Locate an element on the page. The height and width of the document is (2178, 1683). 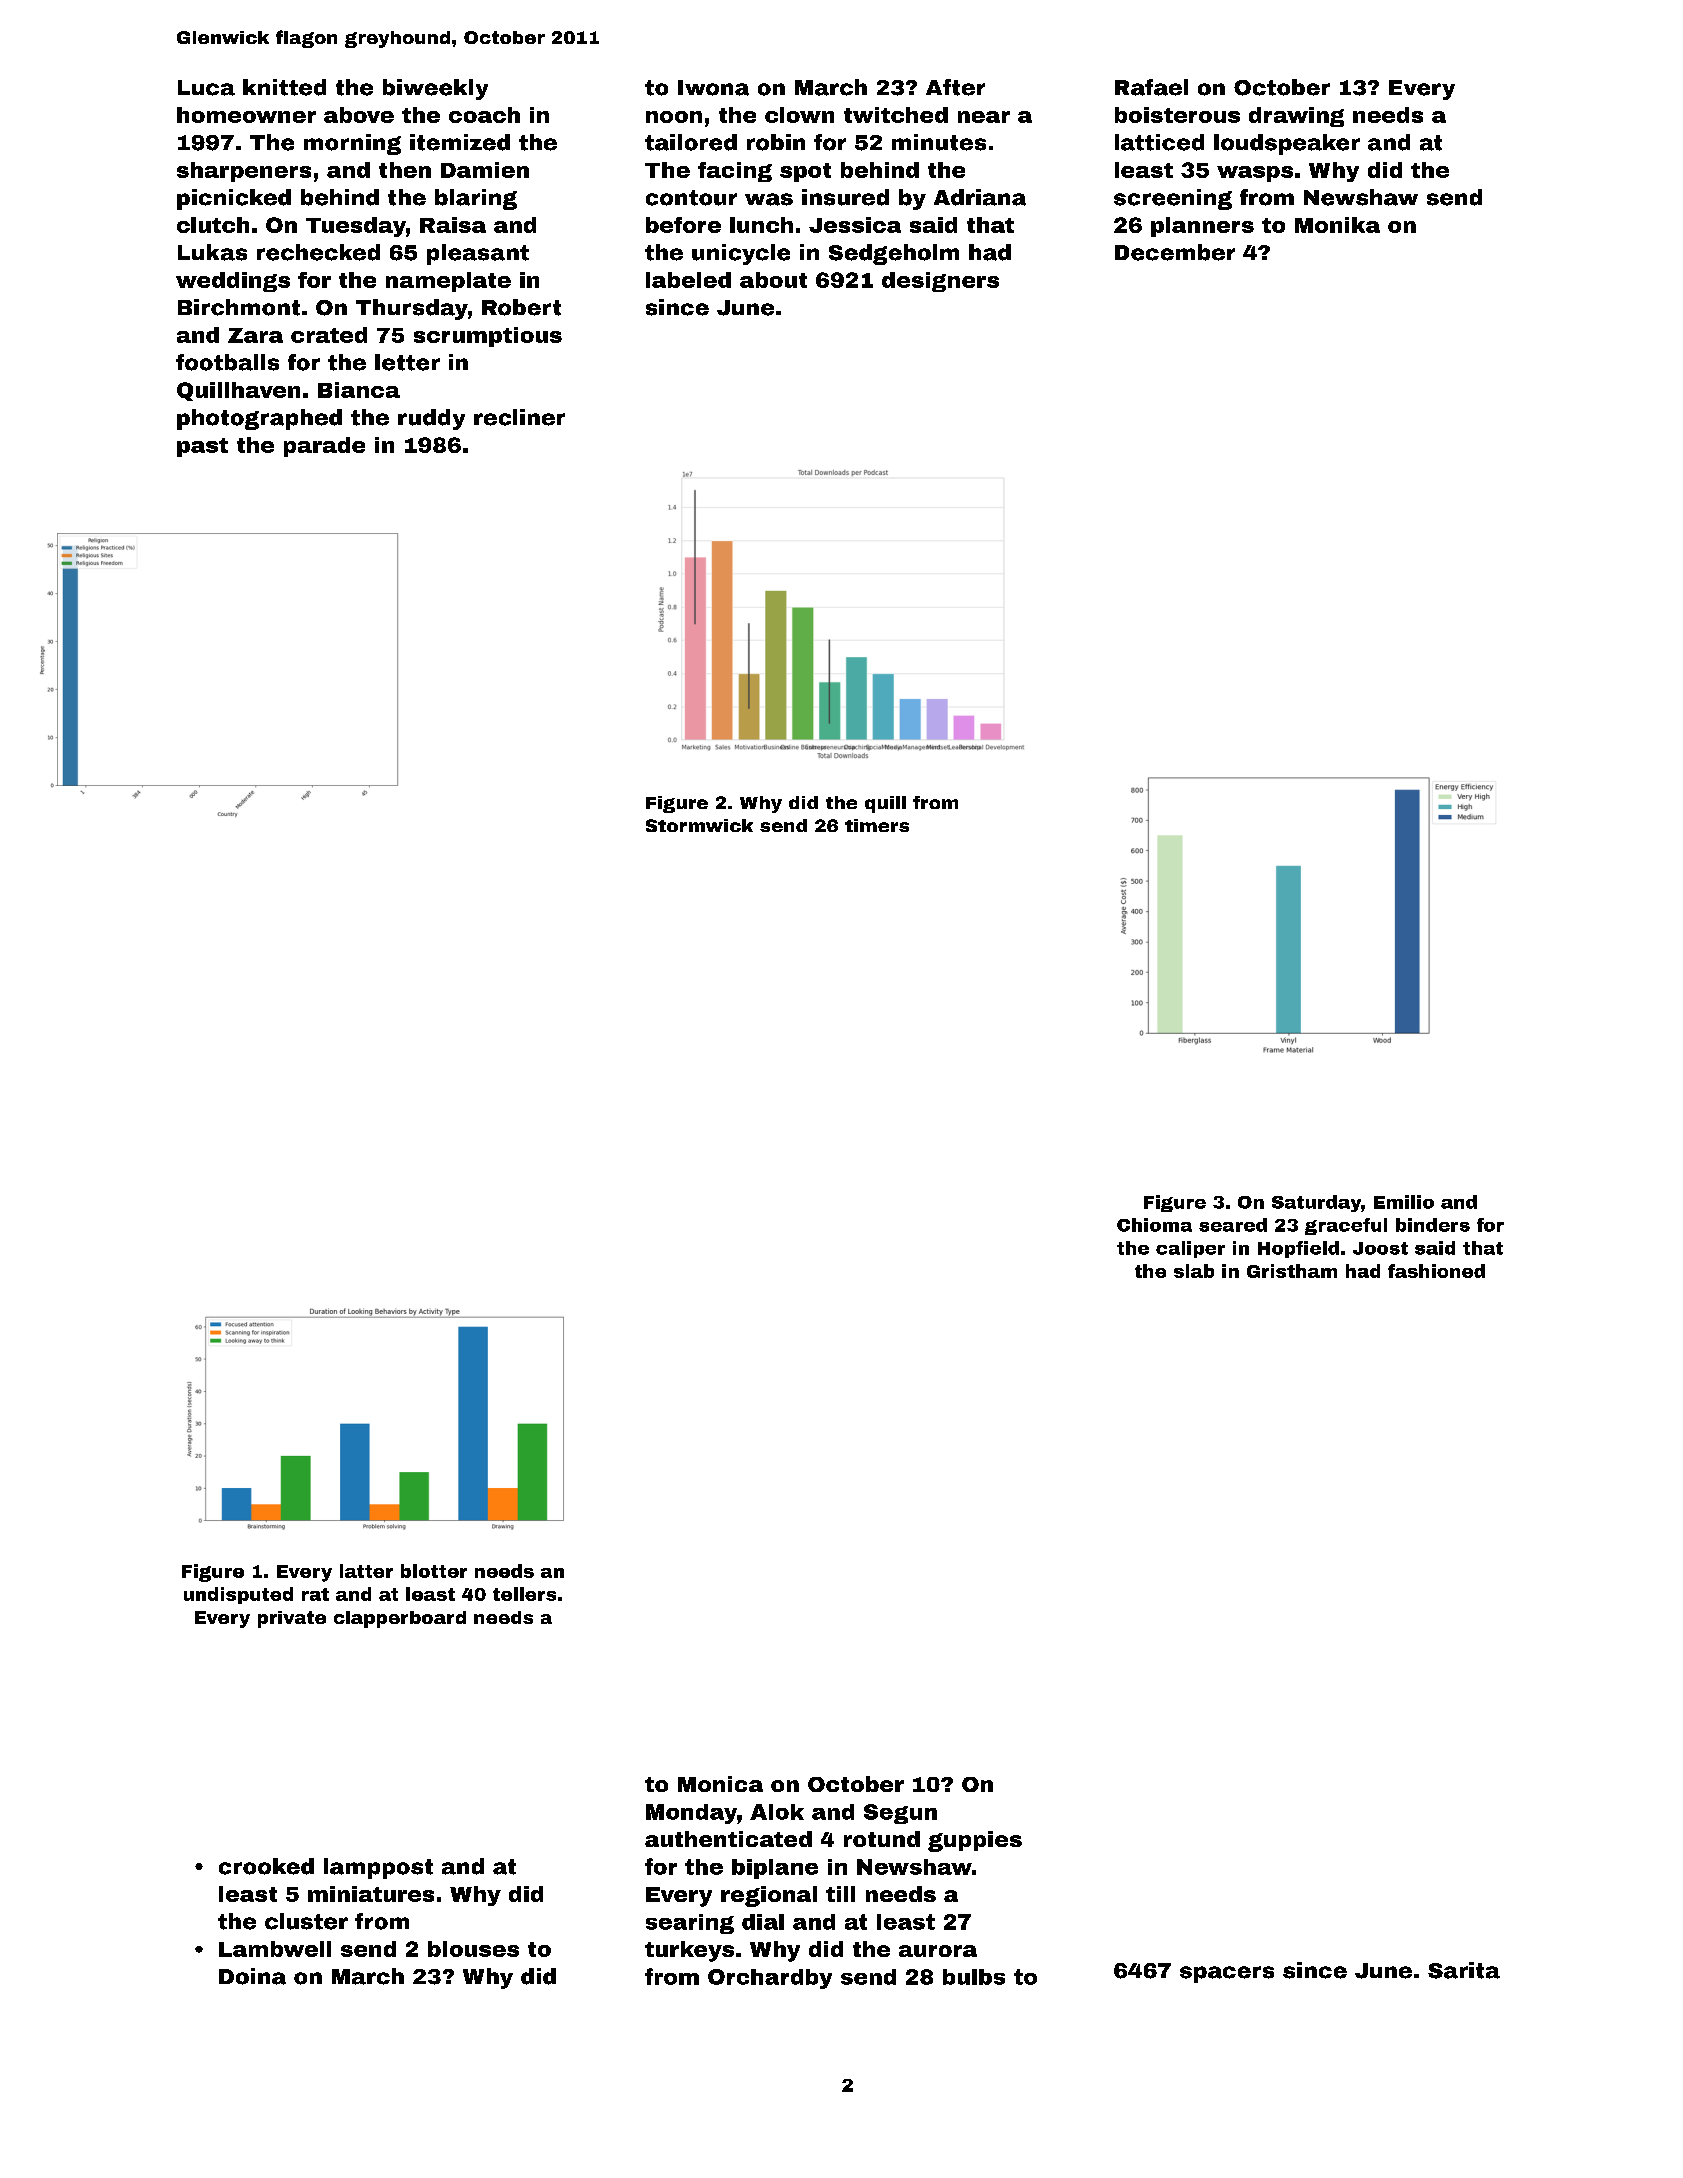
Adriana is located at coordinates (980, 197).
